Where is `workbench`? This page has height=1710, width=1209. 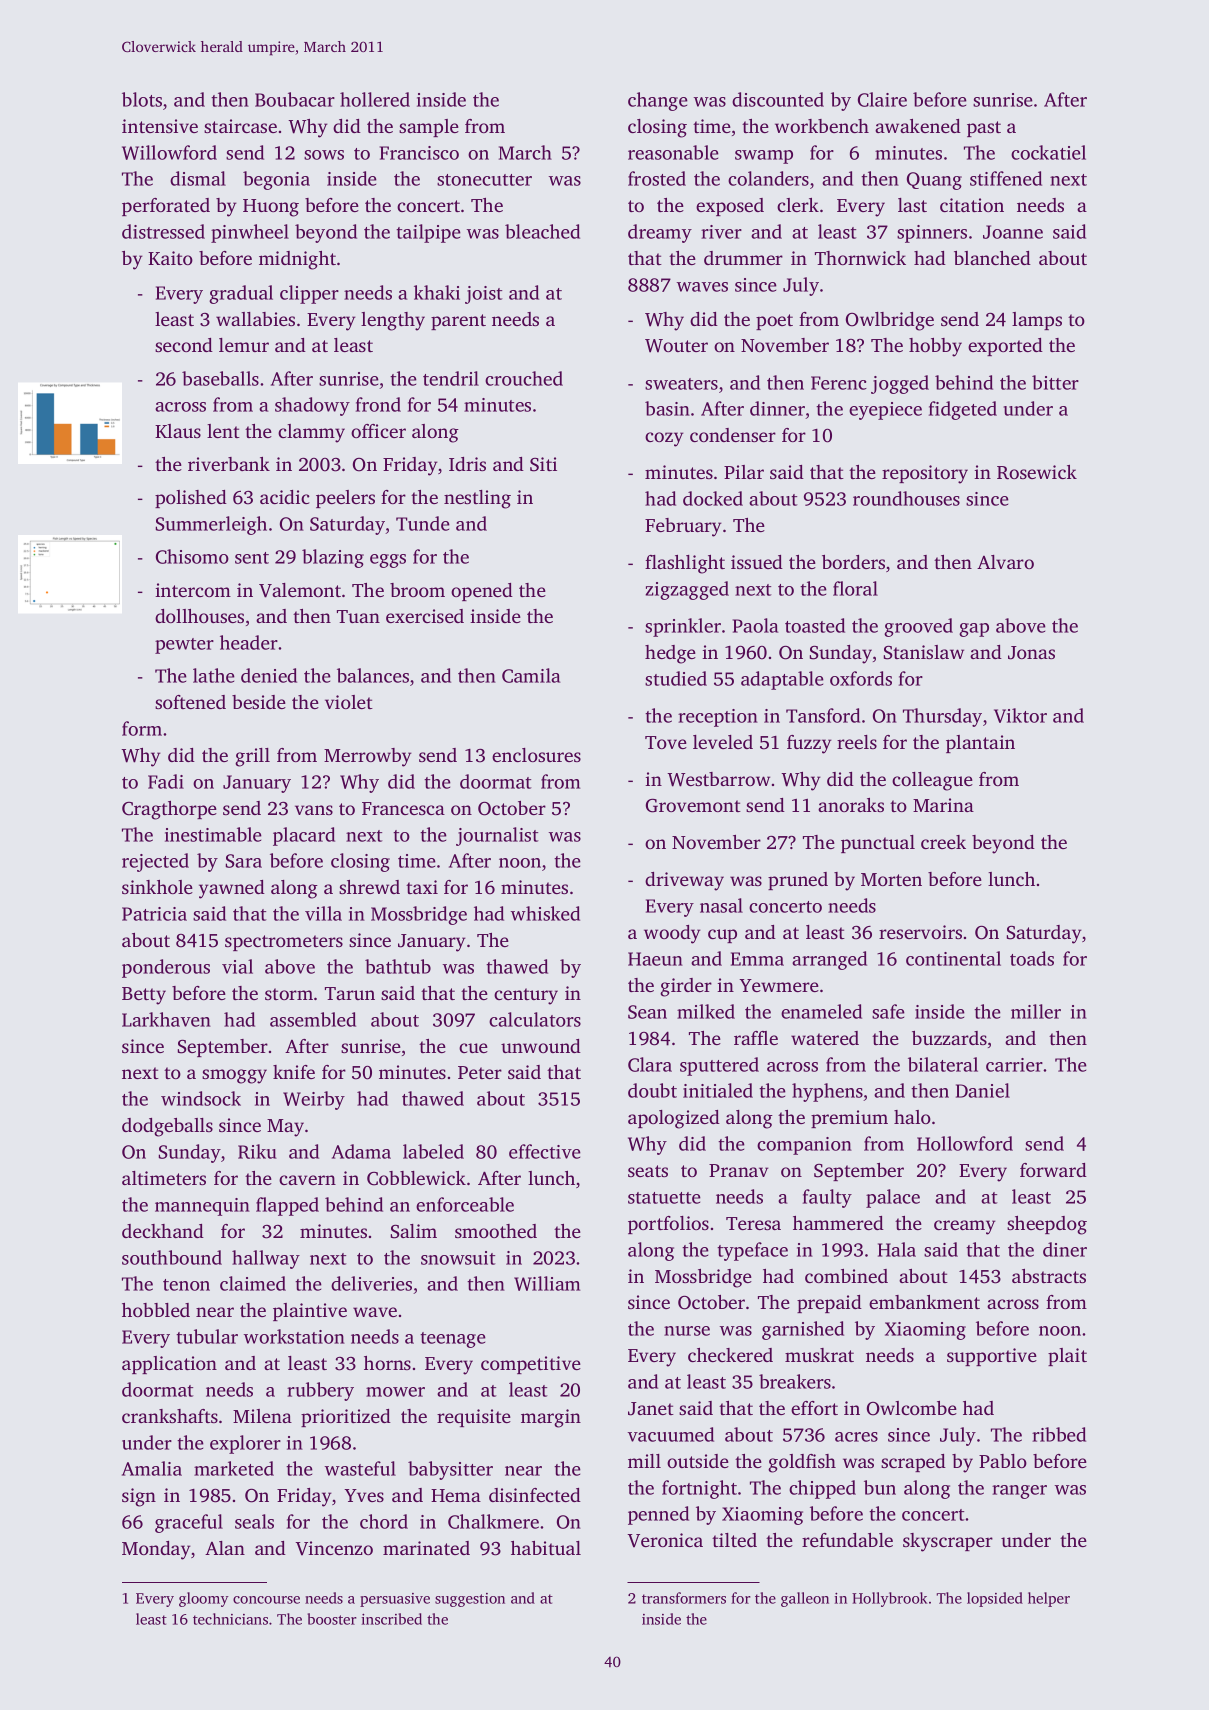
workbench is located at coordinates (822, 126).
